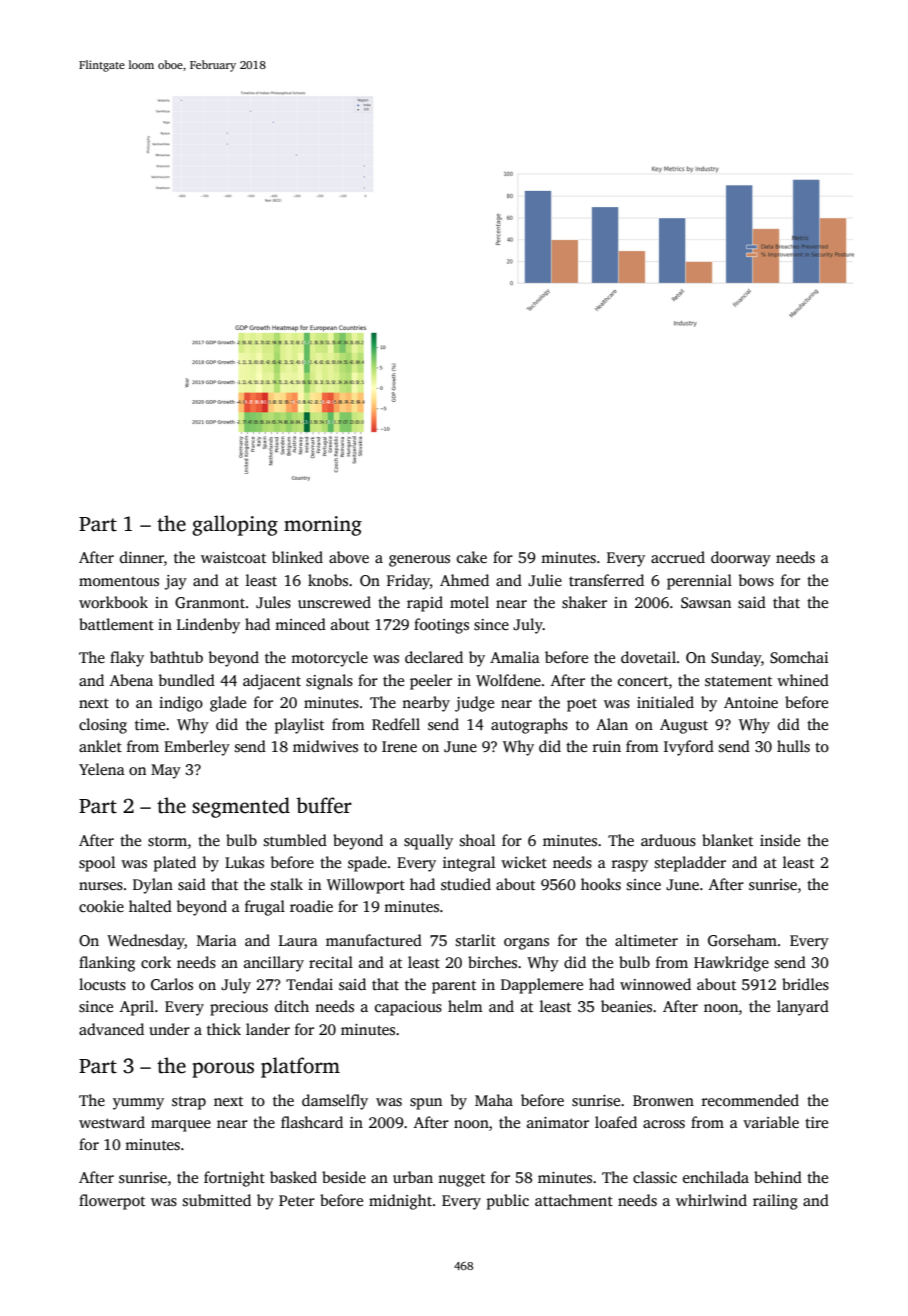  What do you see at coordinates (300, 624) in the page?
I see `minced` at bounding box center [300, 624].
